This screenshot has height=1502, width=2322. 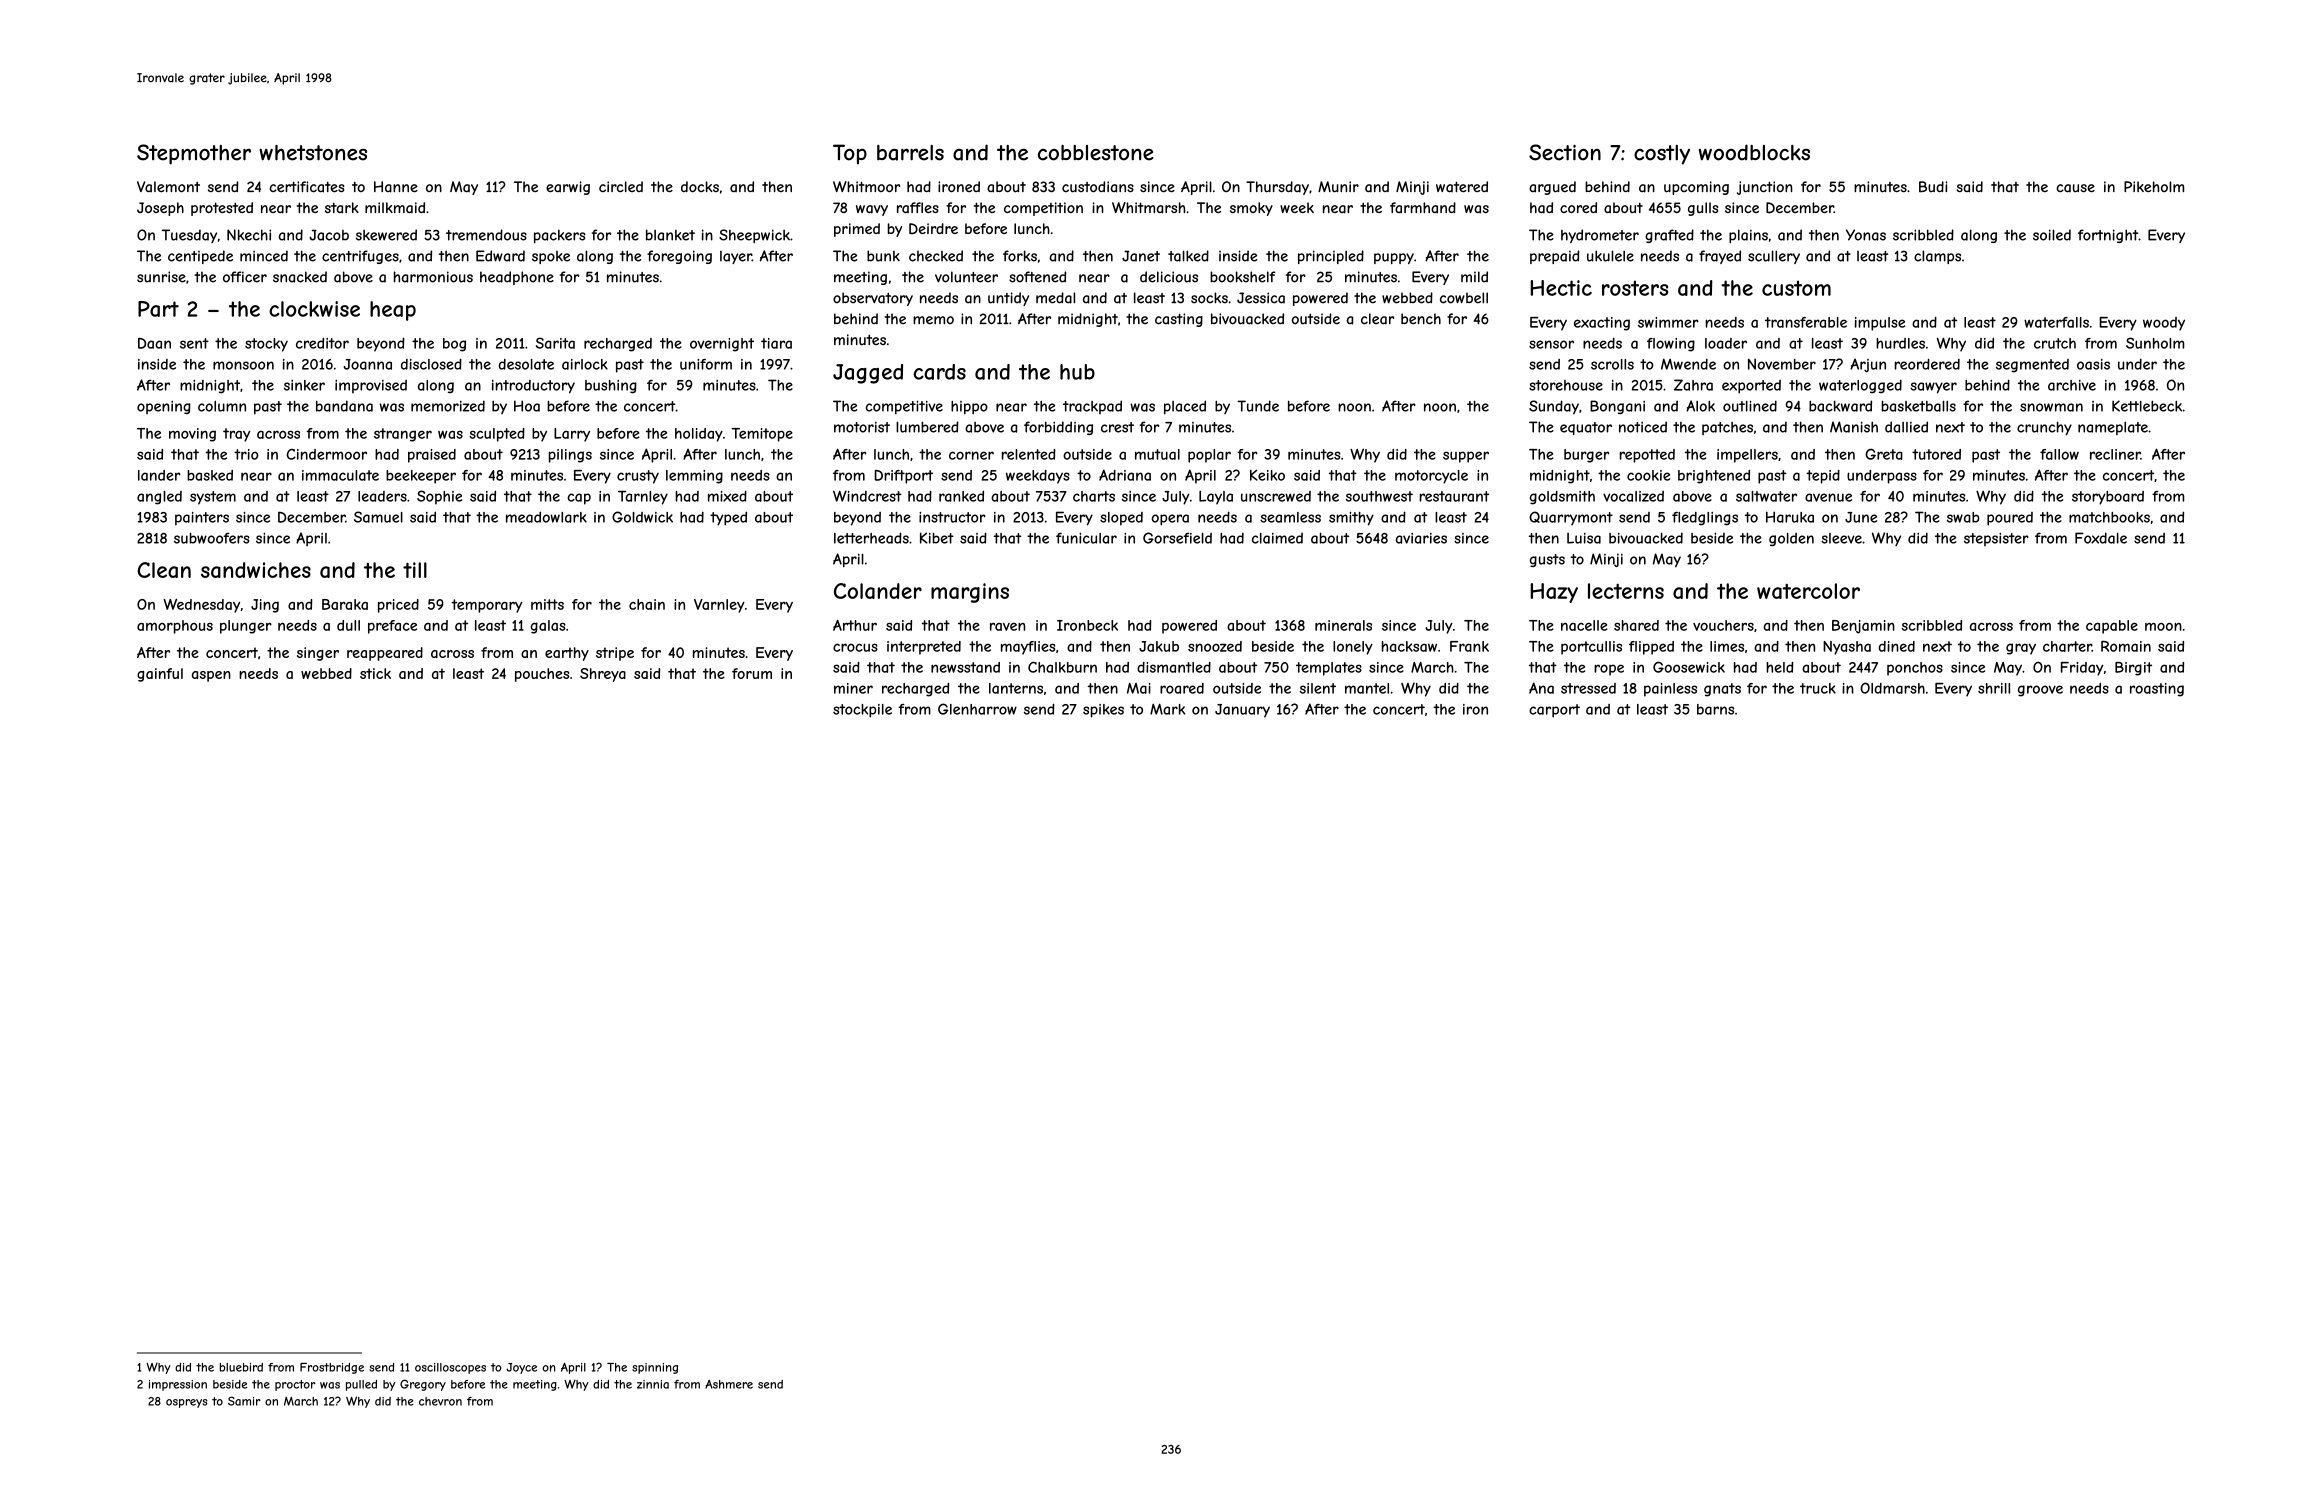 I want to click on woodblocks, so click(x=1754, y=152).
